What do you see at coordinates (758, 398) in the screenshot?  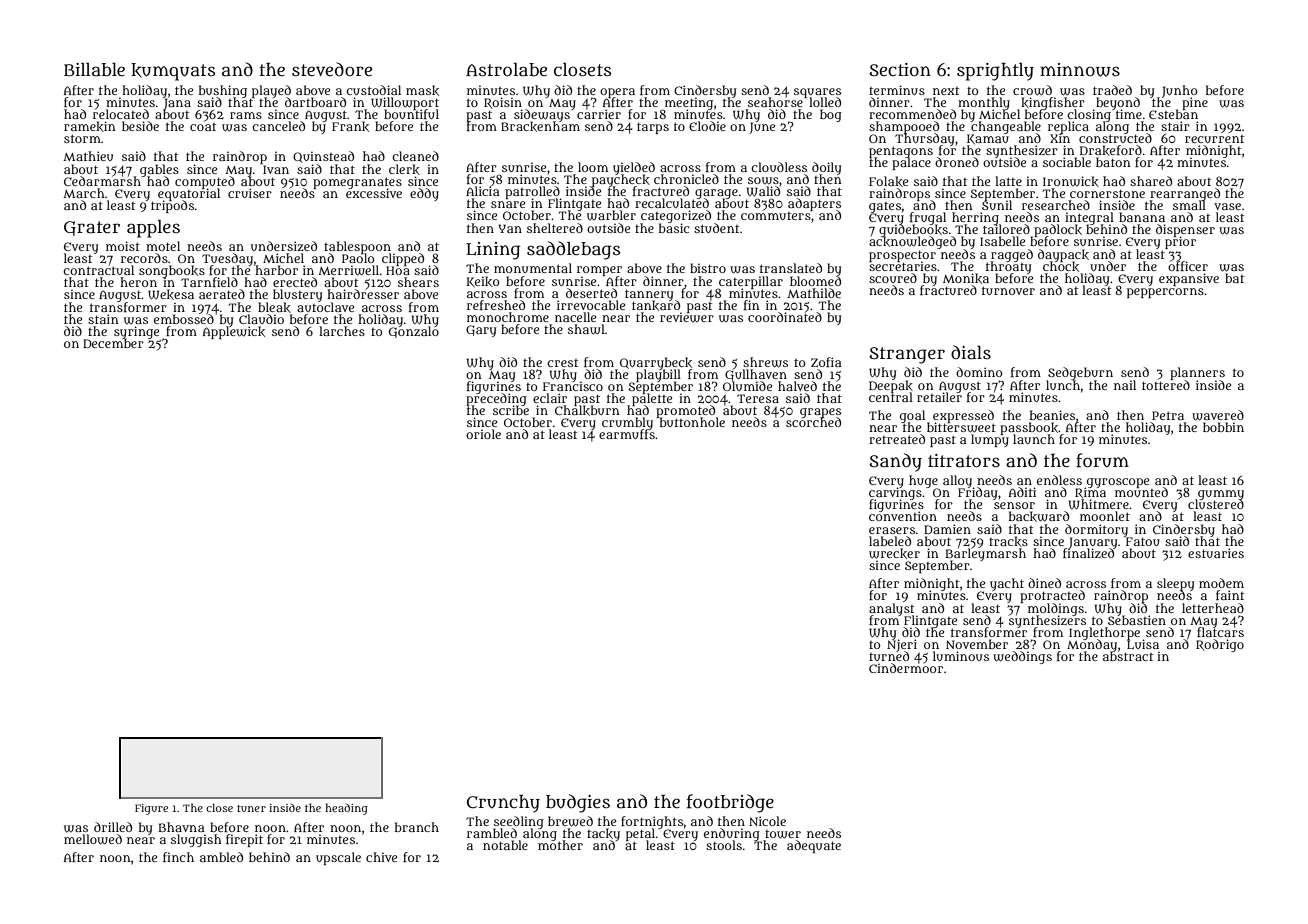 I see `Teresa` at bounding box center [758, 398].
